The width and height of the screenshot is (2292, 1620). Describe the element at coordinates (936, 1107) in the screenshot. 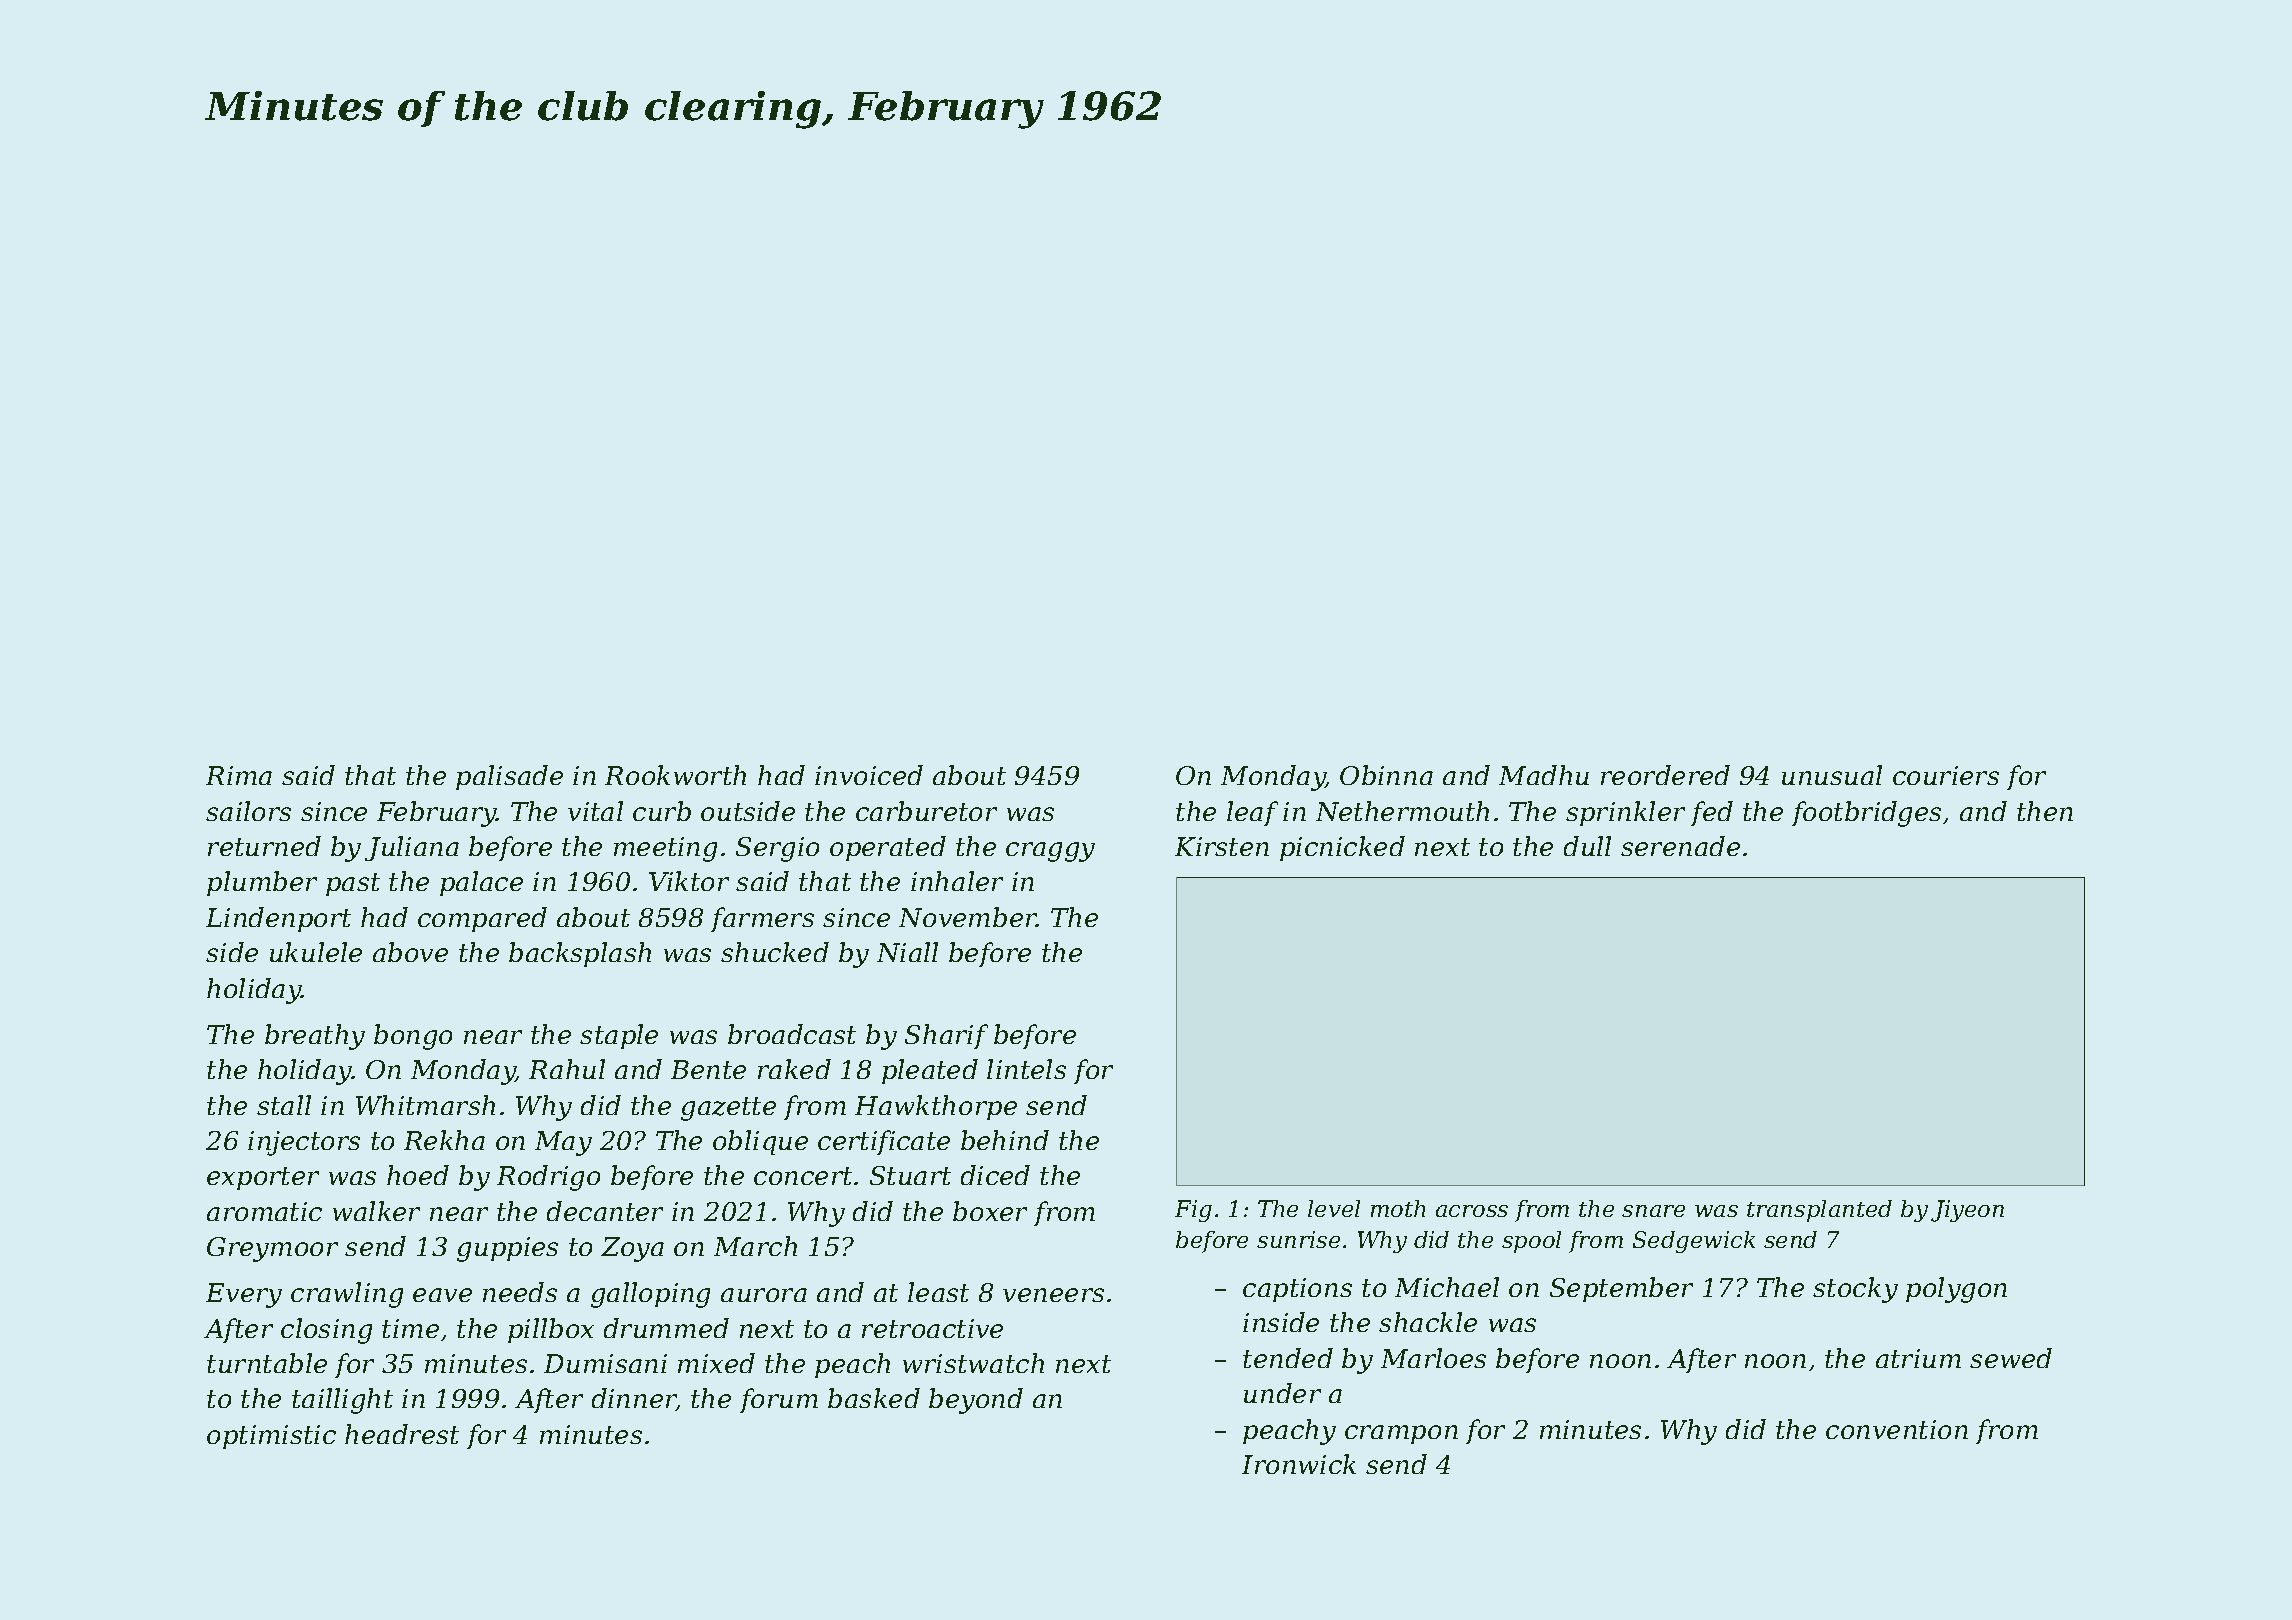

I see `Hawkthorpe` at that location.
